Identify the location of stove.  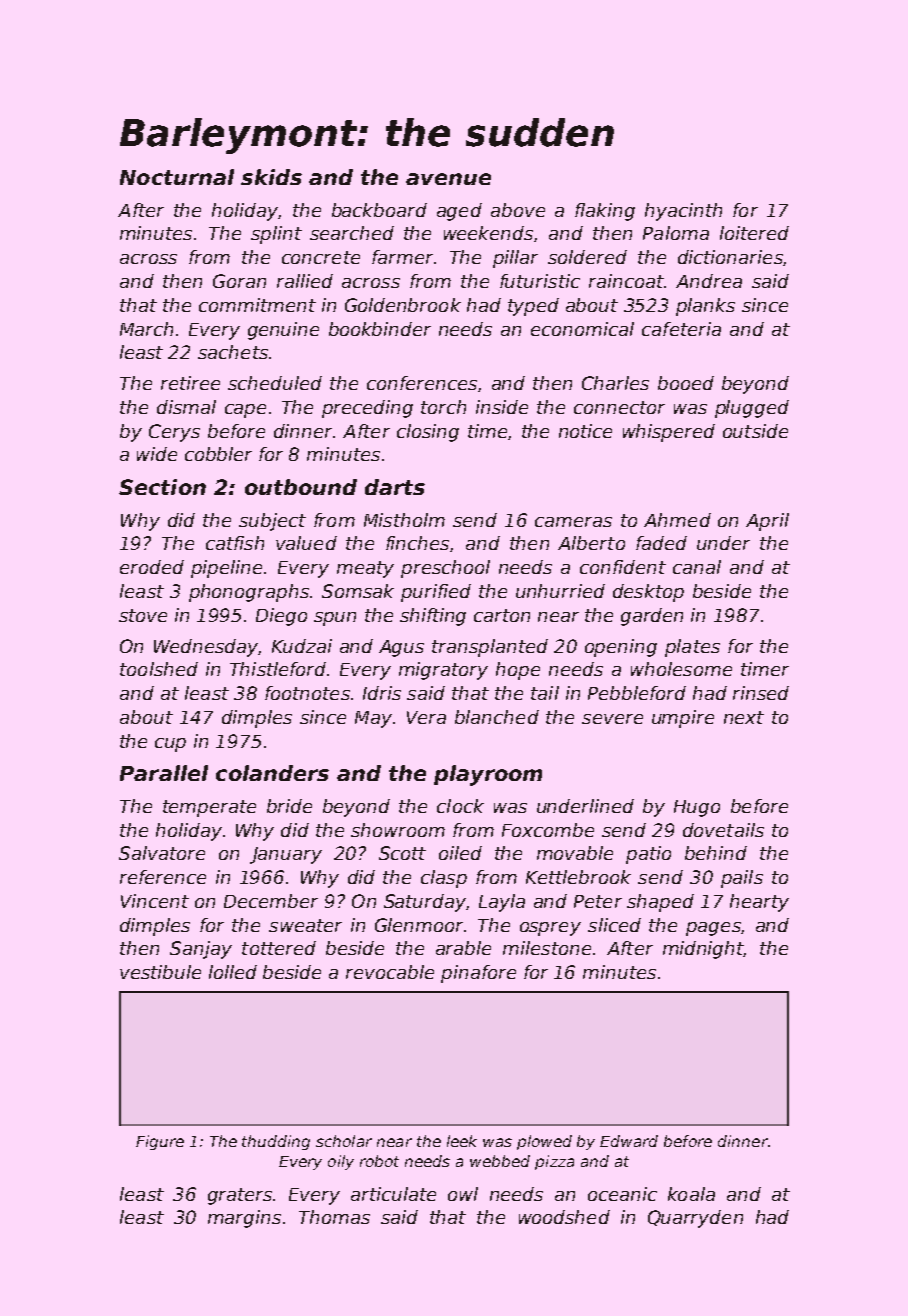
(143, 615).
